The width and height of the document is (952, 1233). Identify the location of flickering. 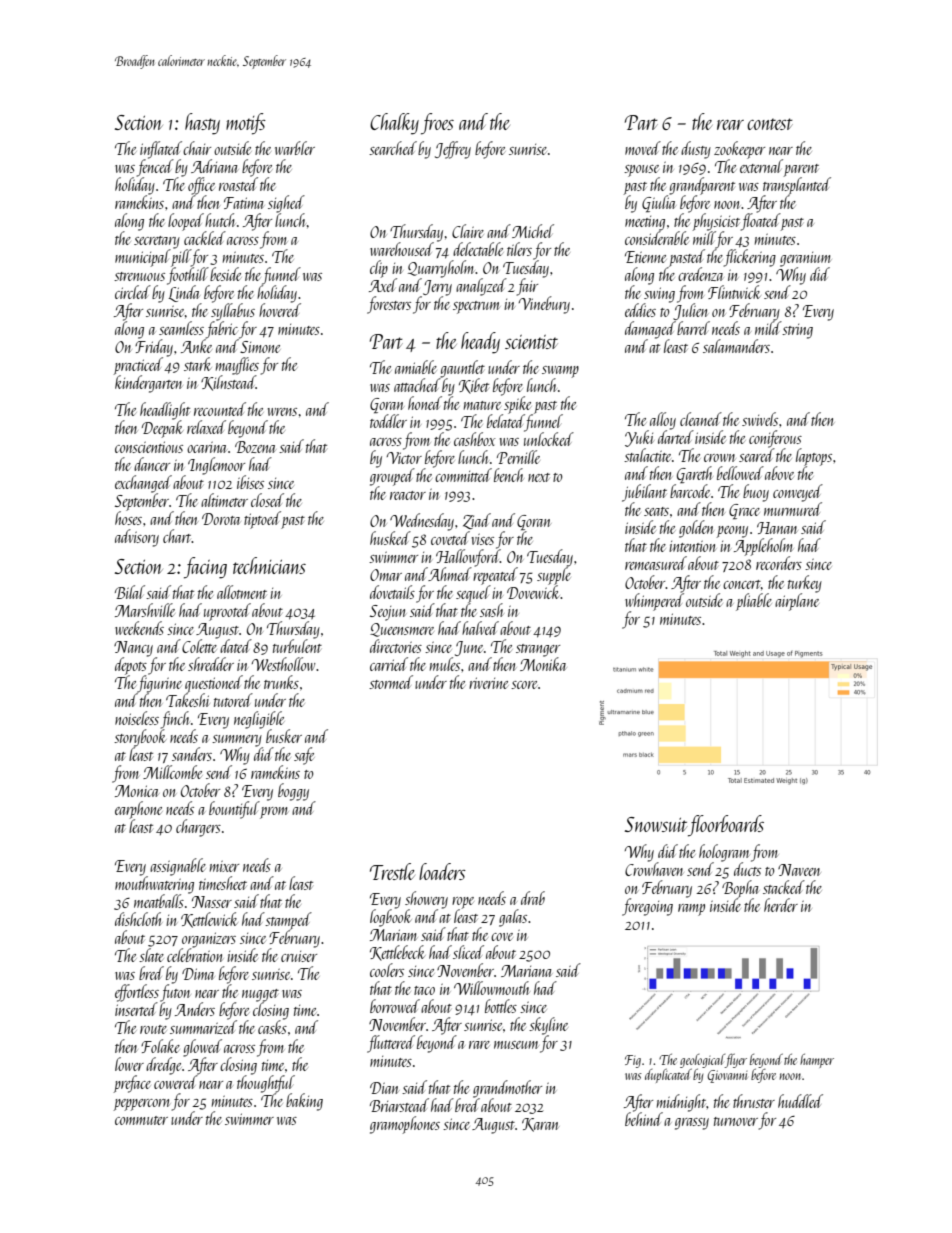
(750, 258).
